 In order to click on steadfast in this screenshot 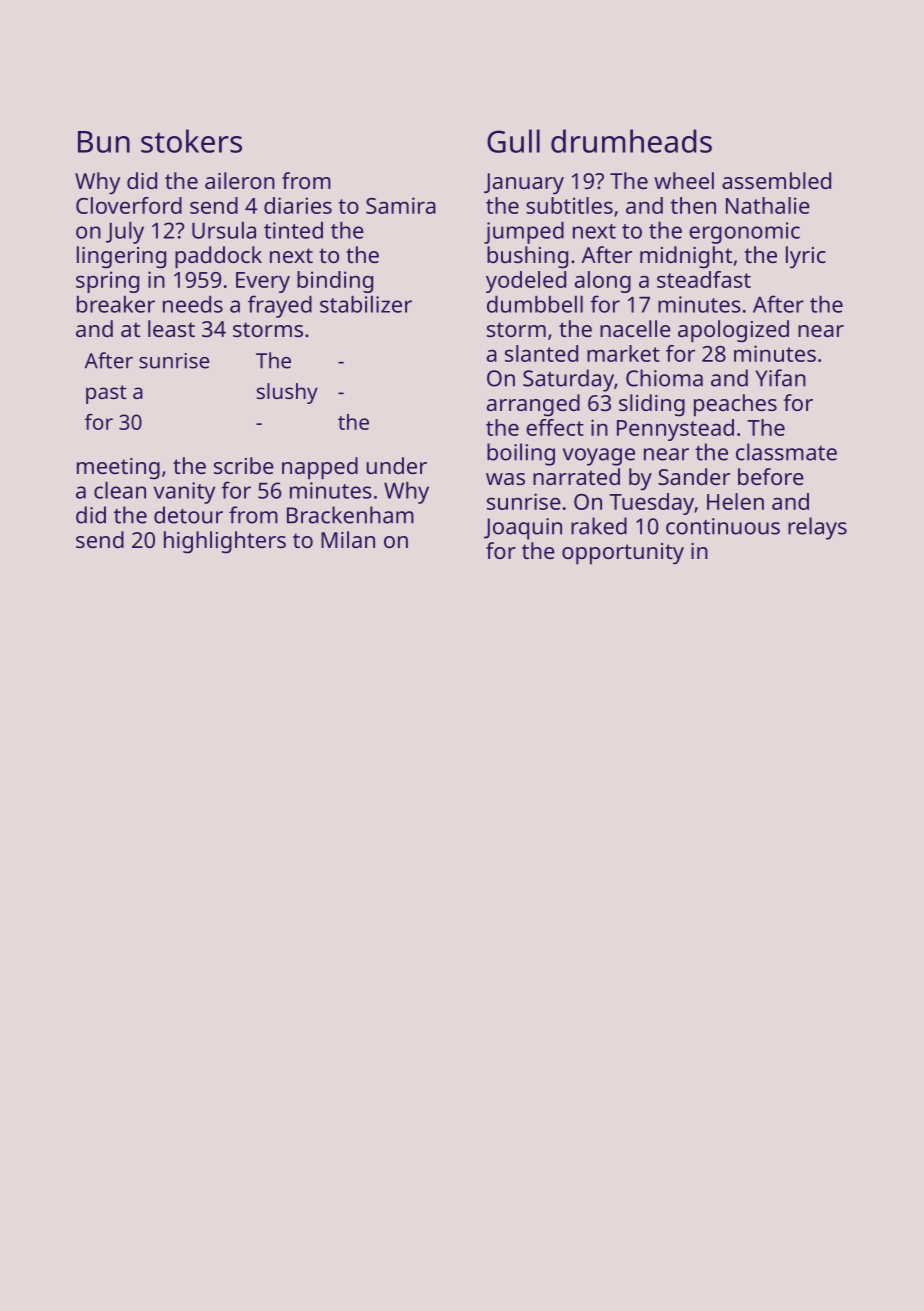, I will do `click(704, 279)`.
